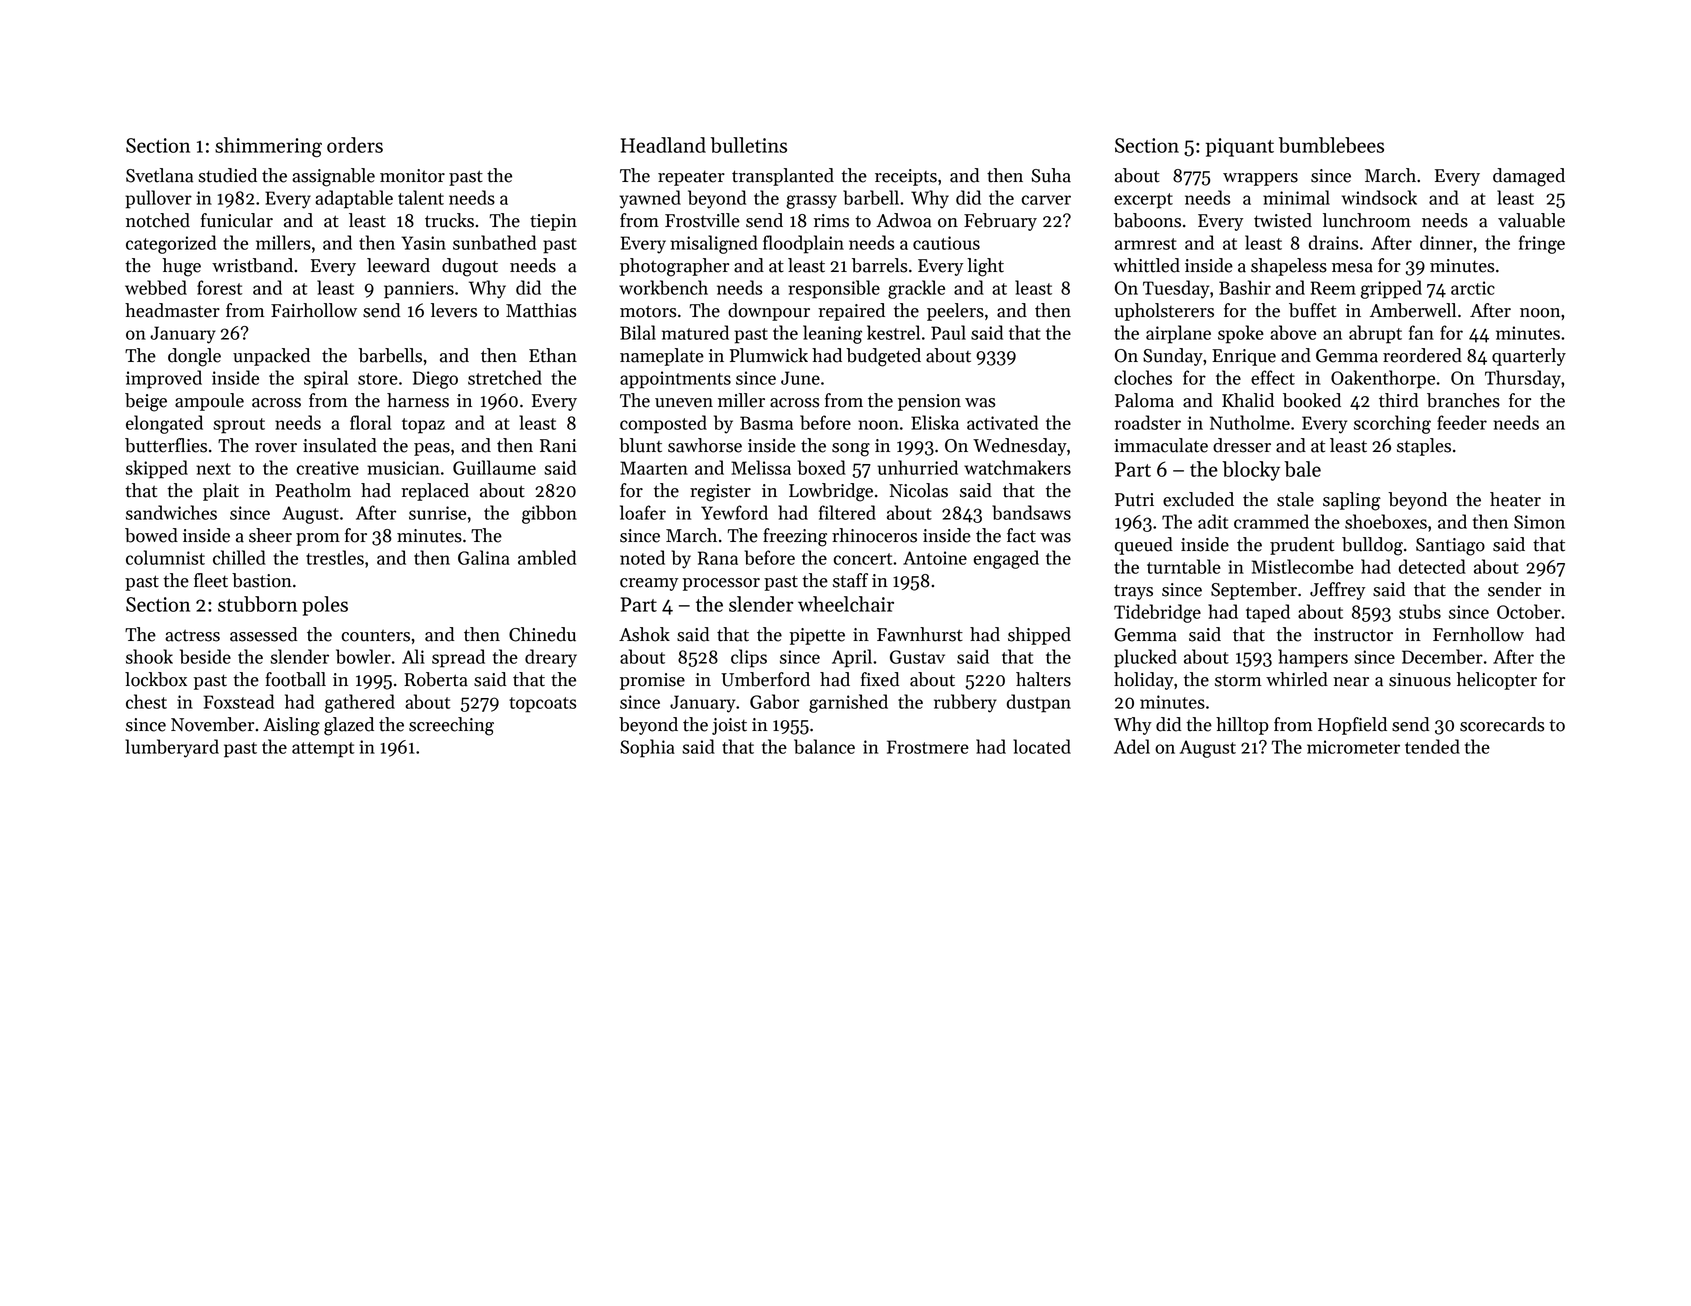 This screenshot has height=1306, width=1691. What do you see at coordinates (1462, 422) in the screenshot?
I see `feeder` at bounding box center [1462, 422].
